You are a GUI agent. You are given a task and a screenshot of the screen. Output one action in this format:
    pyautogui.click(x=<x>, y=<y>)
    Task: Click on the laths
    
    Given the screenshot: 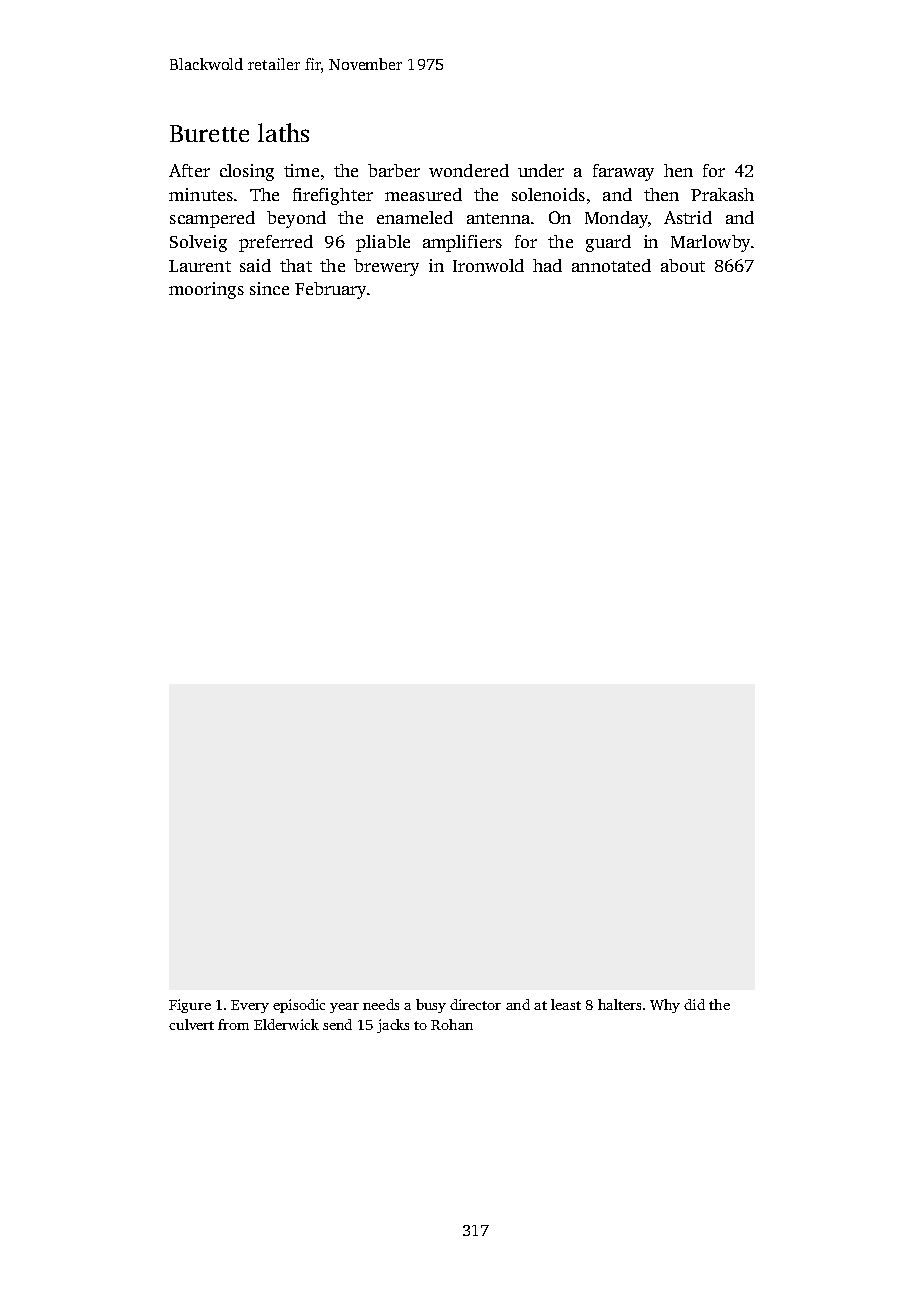 What is the action you would take?
    pyautogui.click(x=283, y=132)
